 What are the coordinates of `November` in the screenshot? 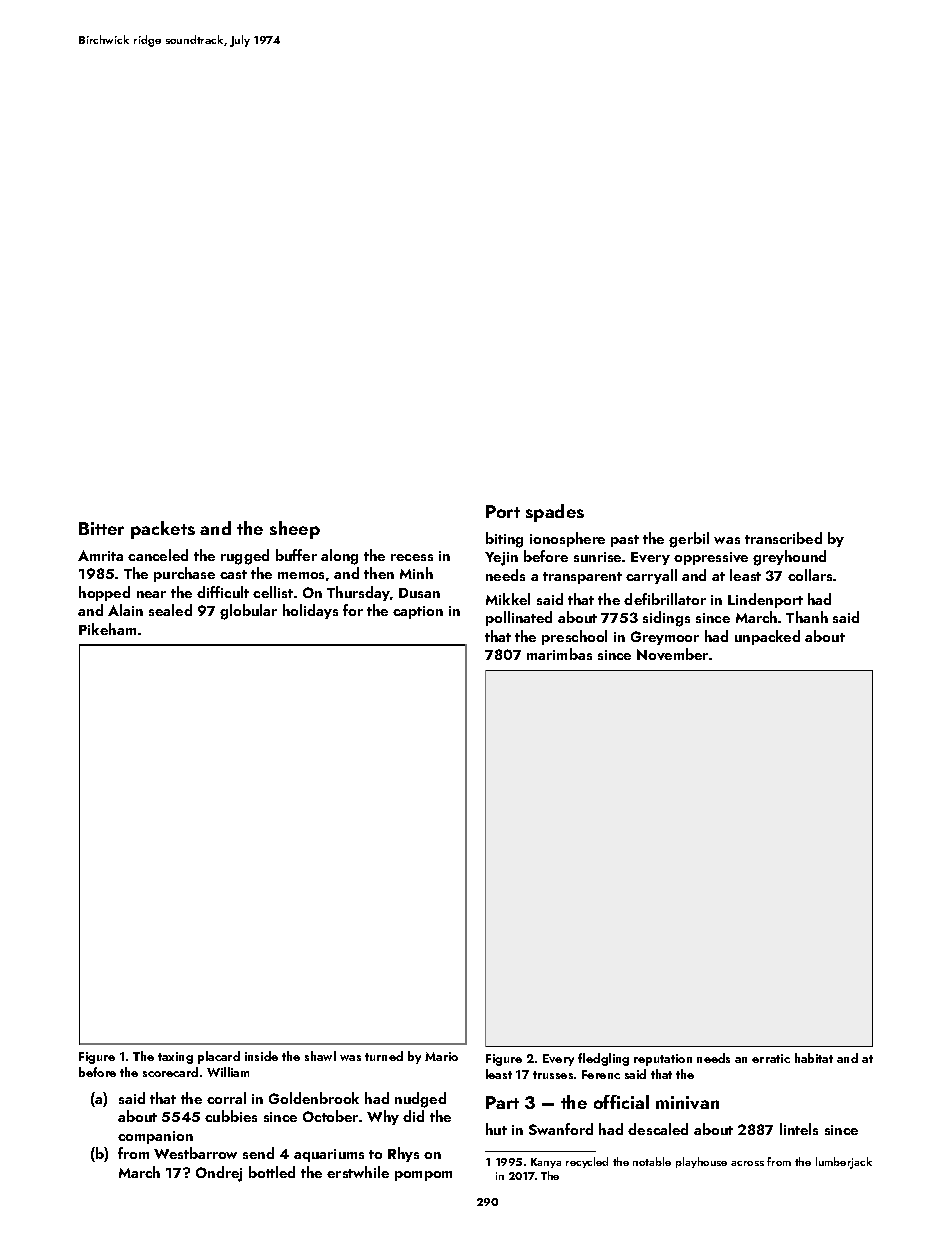 It's located at (672, 654).
